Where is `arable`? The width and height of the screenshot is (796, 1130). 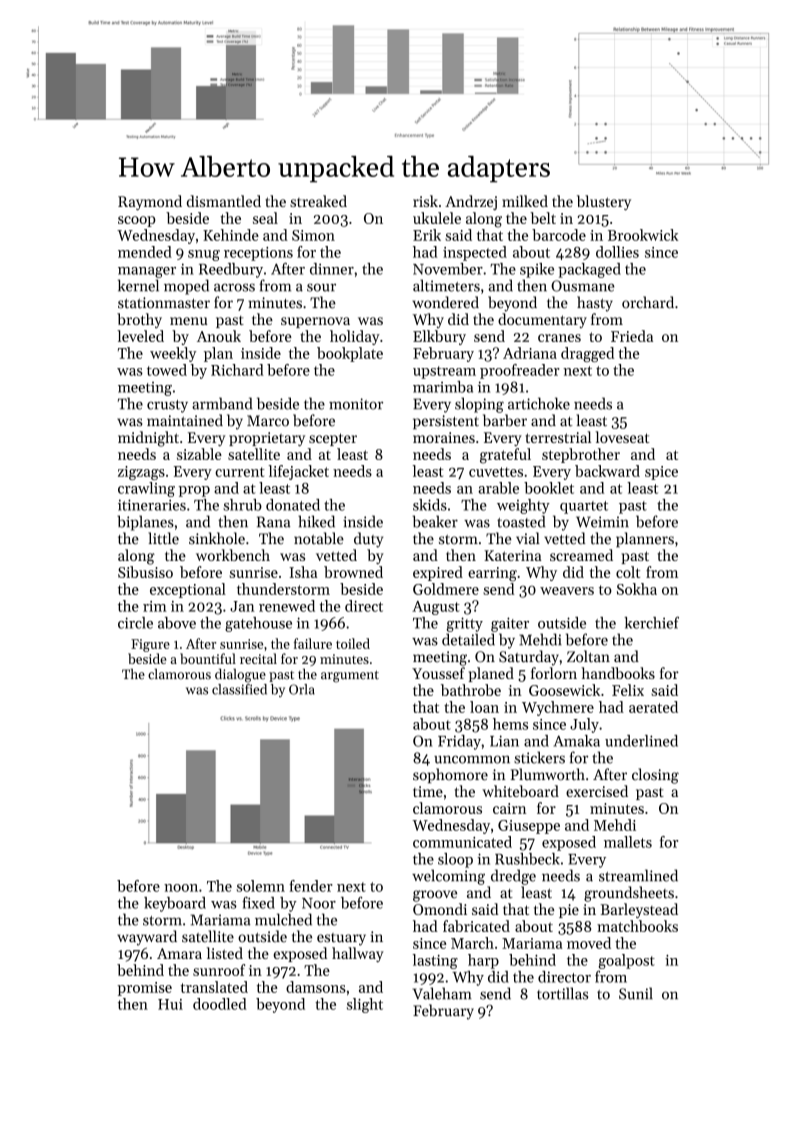 arable is located at coordinates (498, 488).
